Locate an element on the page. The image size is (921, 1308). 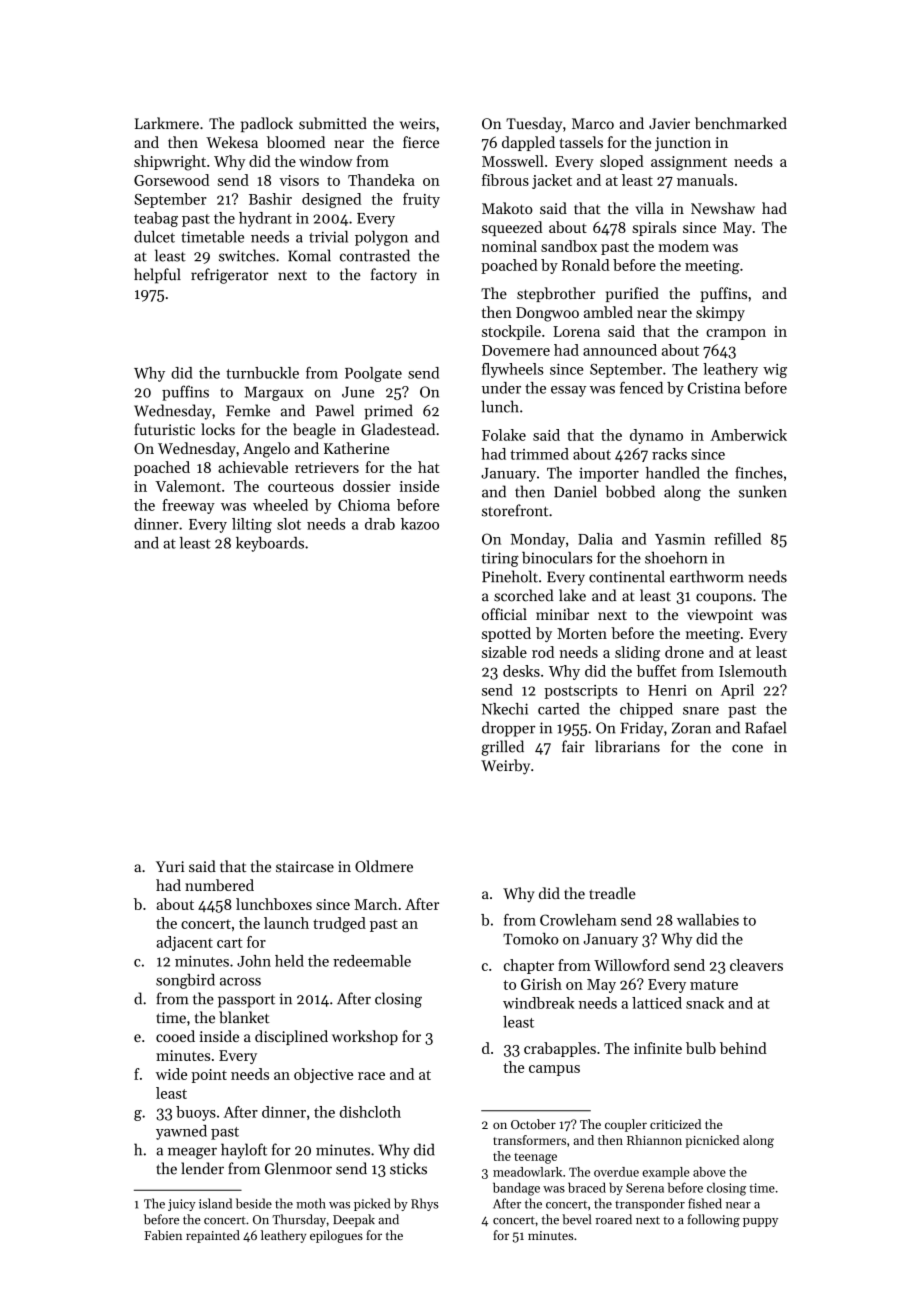
sliding is located at coordinates (637, 654).
